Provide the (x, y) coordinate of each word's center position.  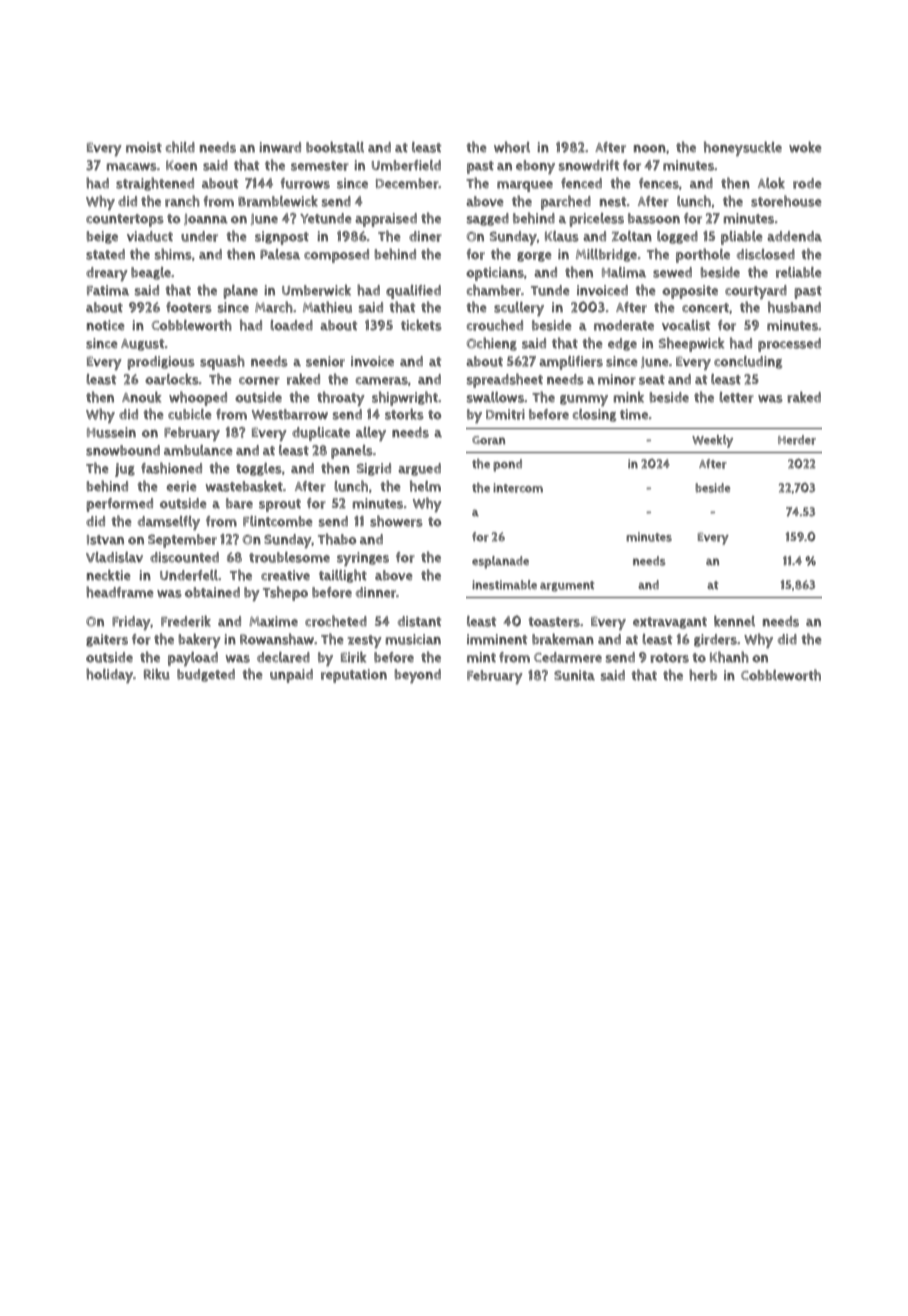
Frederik (186, 621)
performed (119, 505)
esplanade (500, 562)
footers (189, 307)
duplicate (321, 434)
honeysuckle (743, 148)
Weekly (712, 441)
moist (144, 147)
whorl (512, 147)
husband (794, 307)
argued (419, 469)
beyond (418, 676)
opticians (495, 274)
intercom (518, 488)
